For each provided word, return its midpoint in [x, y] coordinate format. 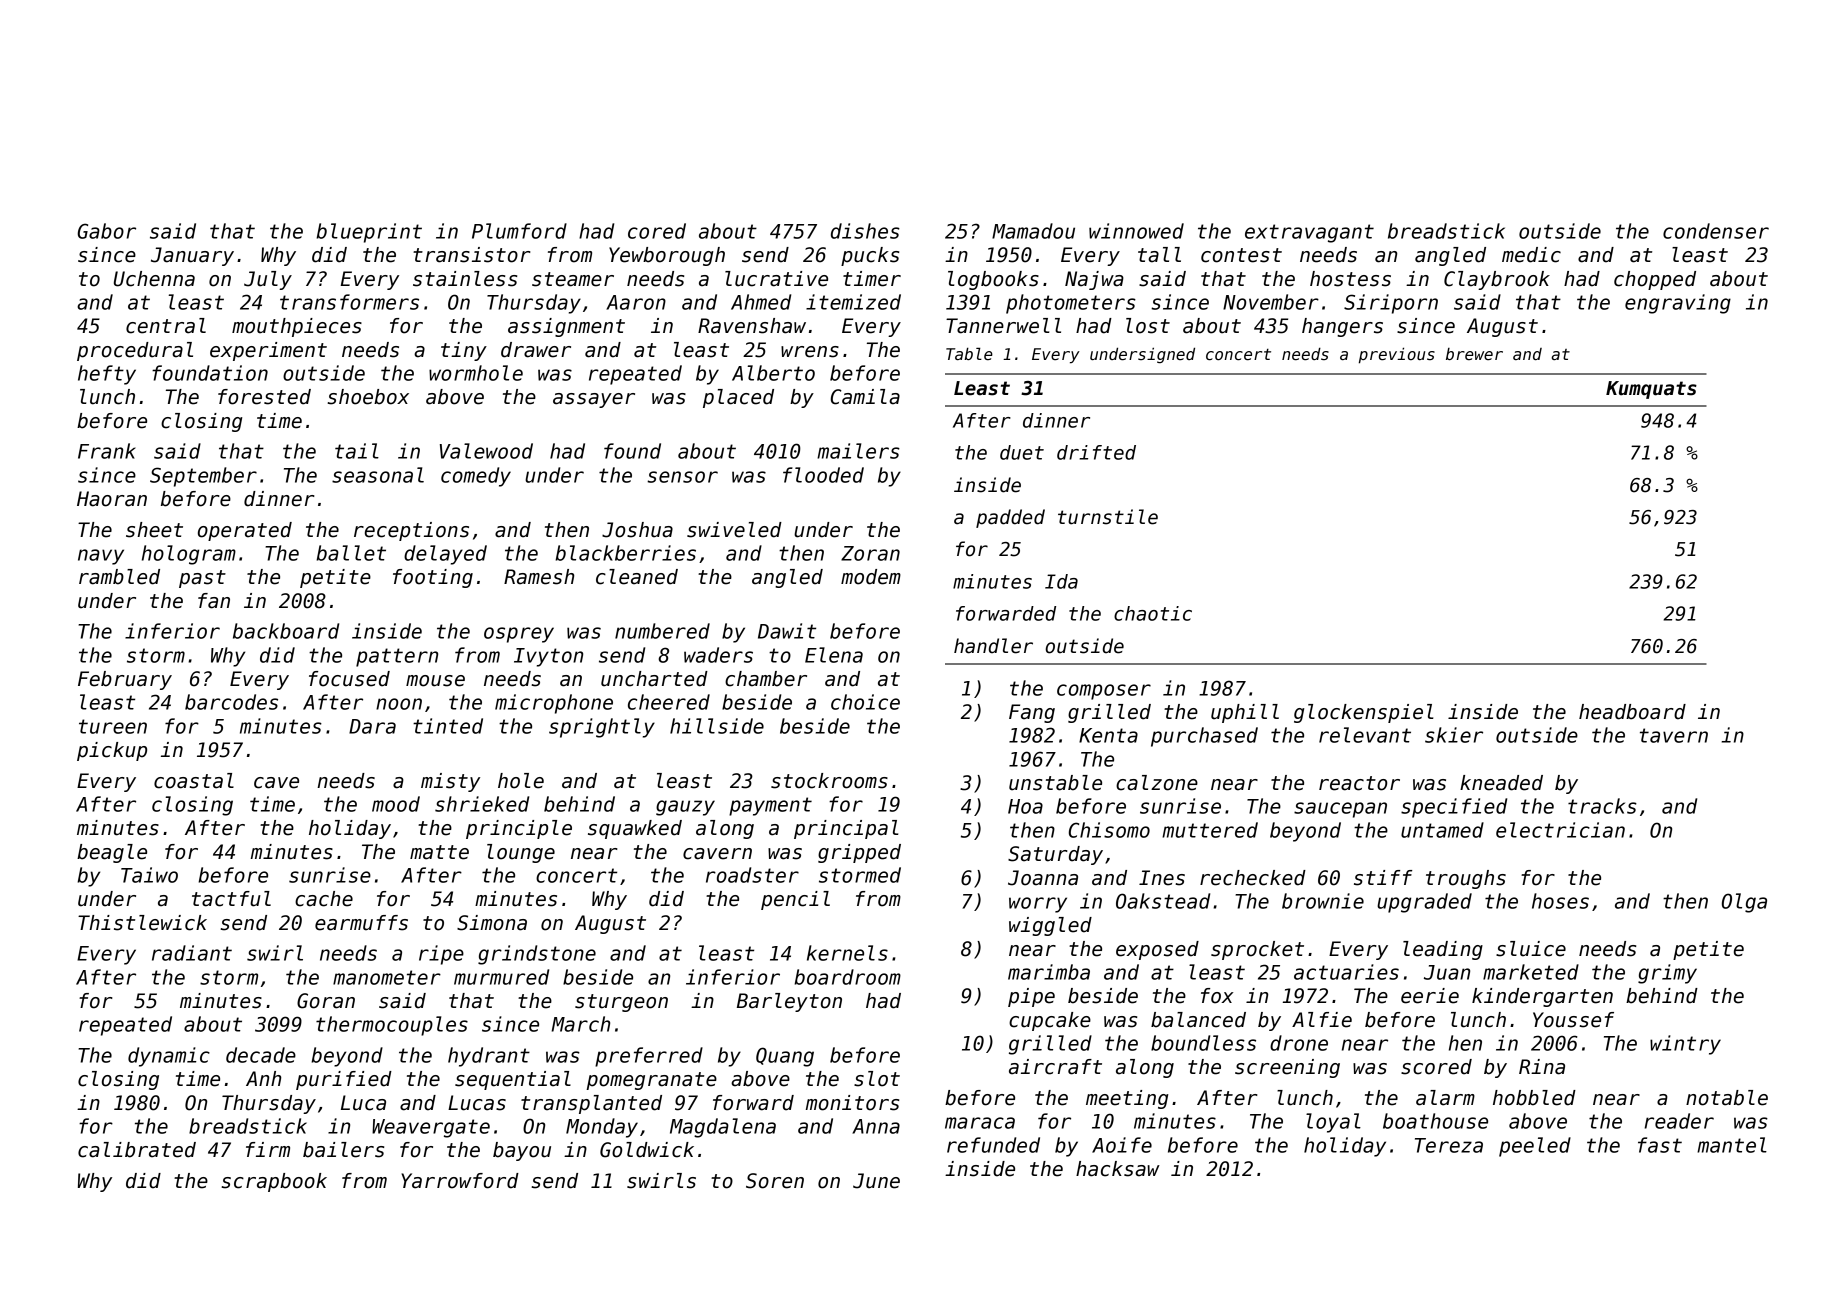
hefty [107, 375]
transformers [349, 302]
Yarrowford [460, 1181]
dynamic [169, 1057]
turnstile [1108, 517]
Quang [785, 1057]
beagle [112, 853]
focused [349, 679]
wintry [1685, 1045]
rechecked [1253, 878]
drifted [1096, 452]
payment [770, 806]
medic [1531, 255]
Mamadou [1033, 231]
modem [871, 577]
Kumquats [1651, 390]
